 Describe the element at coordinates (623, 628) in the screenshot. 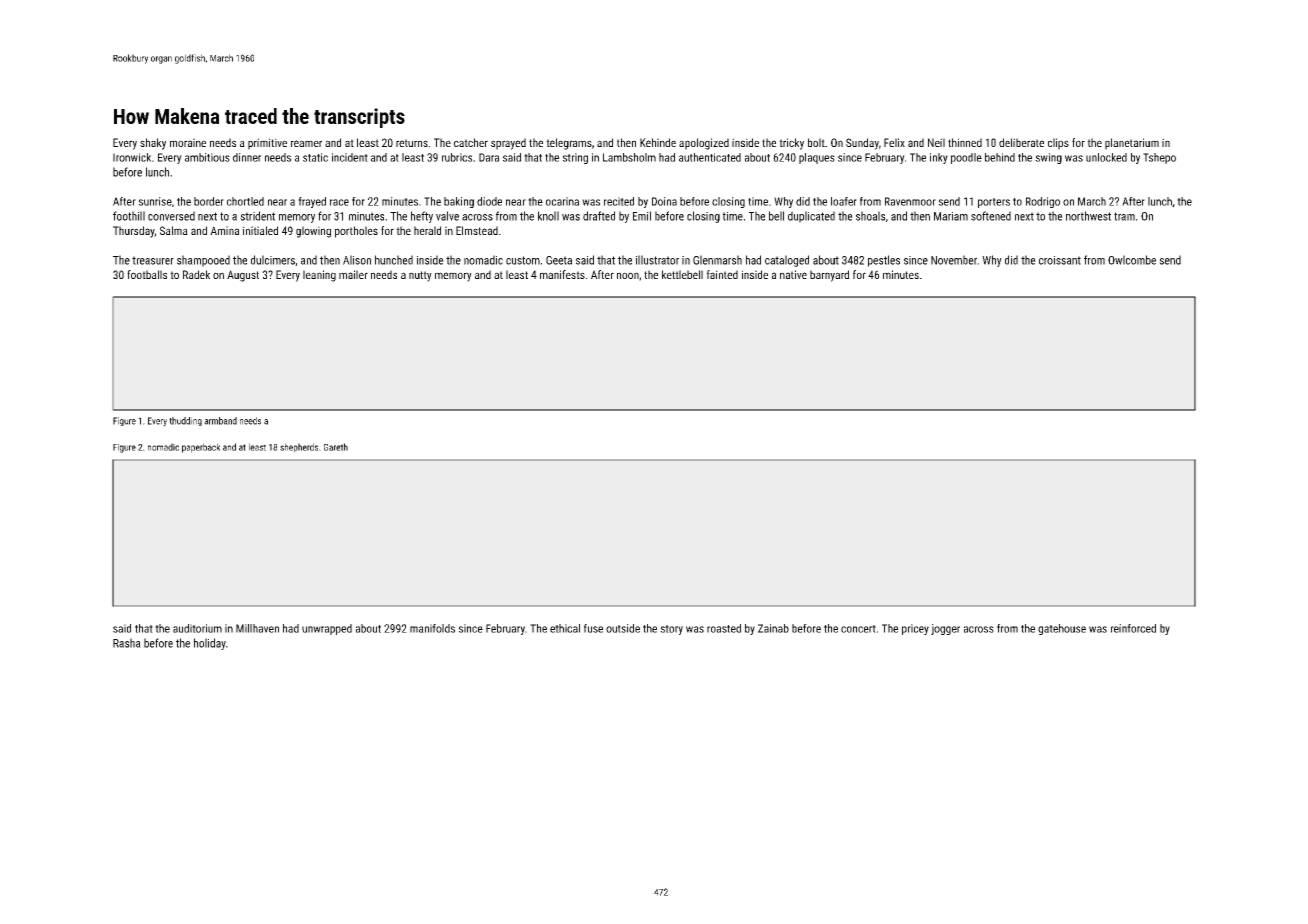

I see `outside` at that location.
